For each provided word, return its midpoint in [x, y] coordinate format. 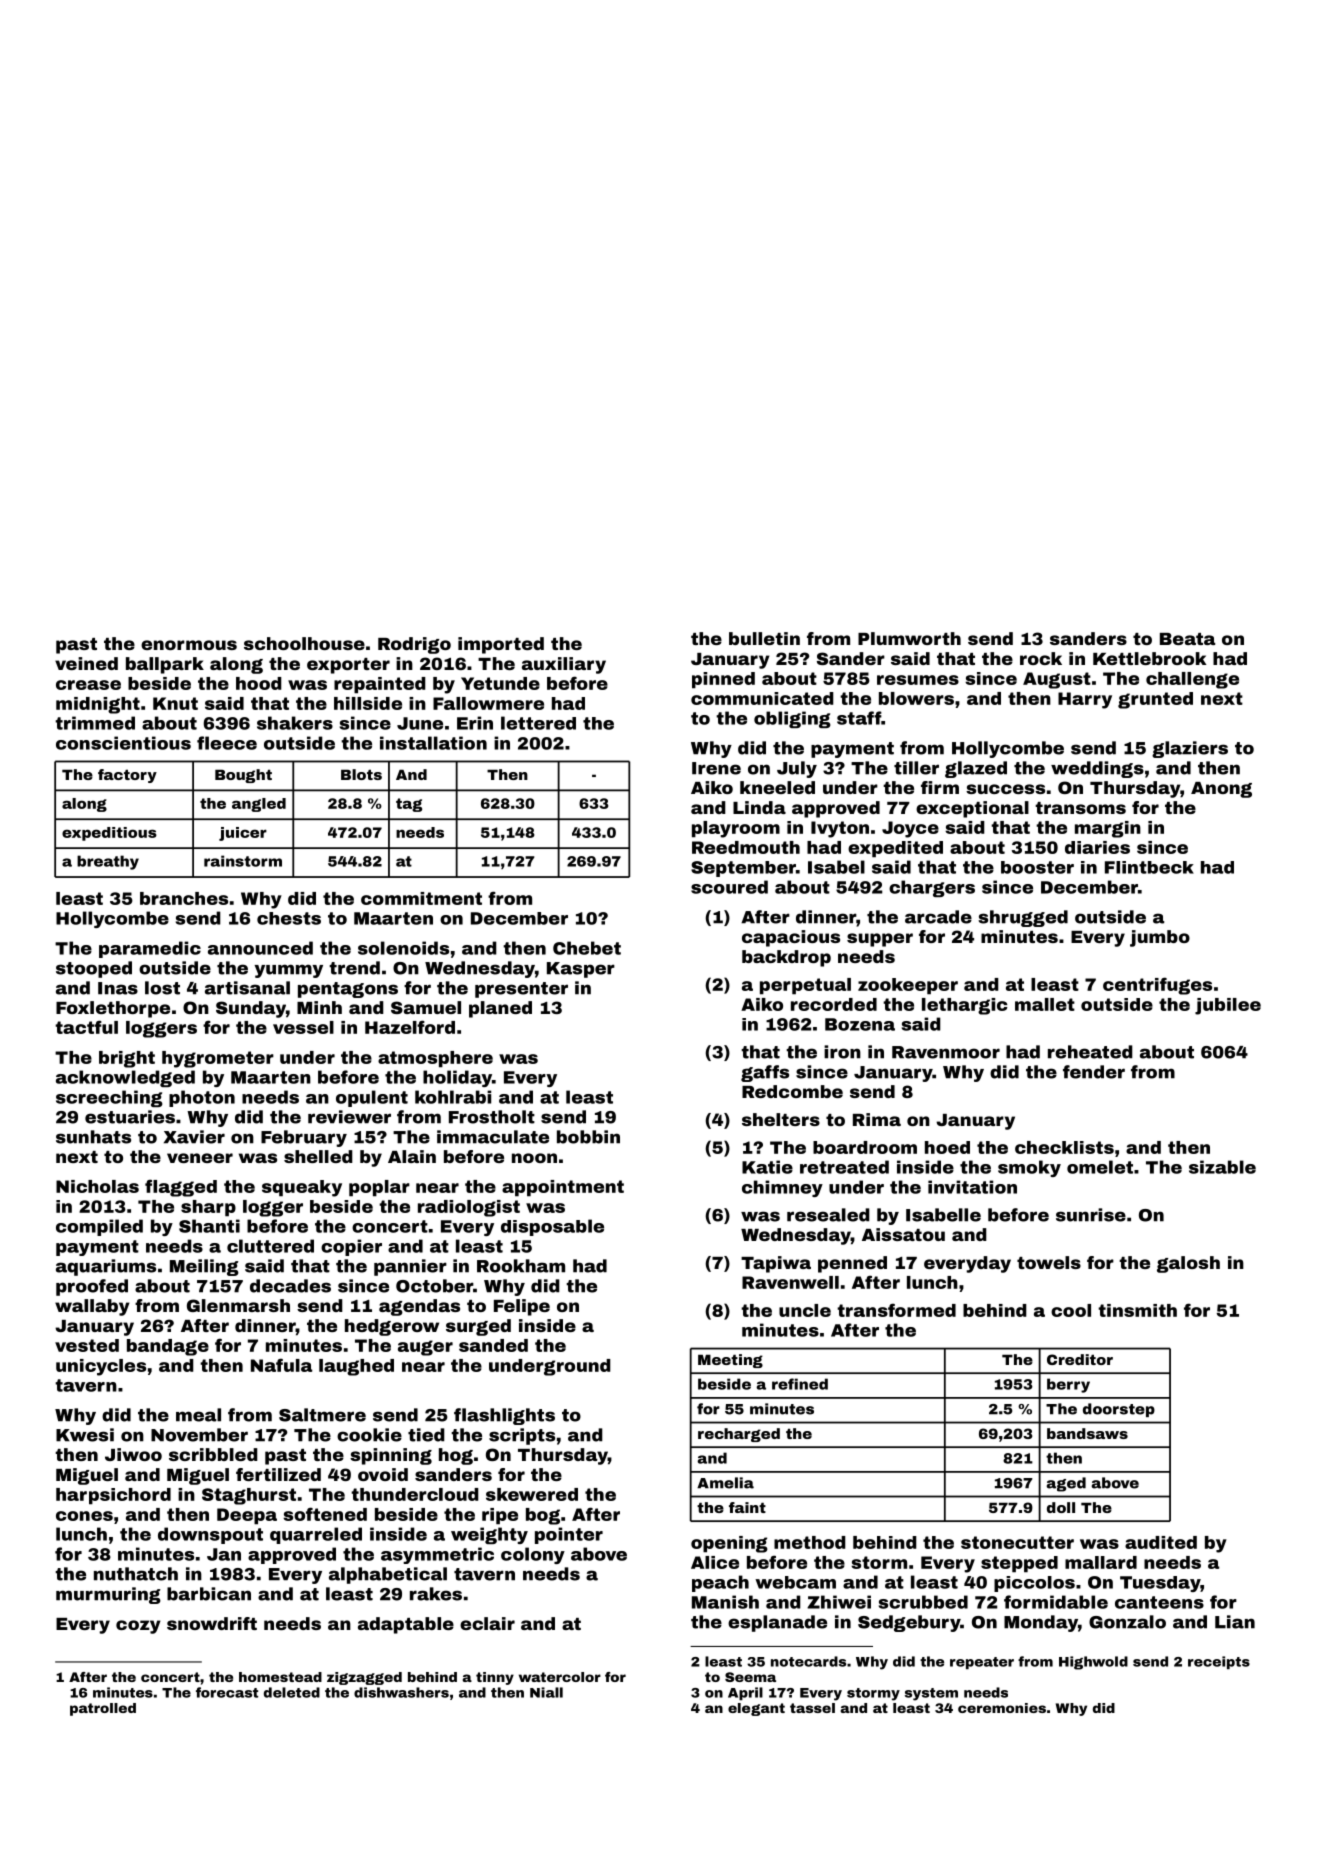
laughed [356, 1367]
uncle [805, 1310]
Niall [546, 1692]
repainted [380, 685]
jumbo [1160, 938]
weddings [1097, 769]
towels [1049, 1262]
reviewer [349, 1117]
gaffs [765, 1073]
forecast [227, 1692]
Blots [361, 774]
